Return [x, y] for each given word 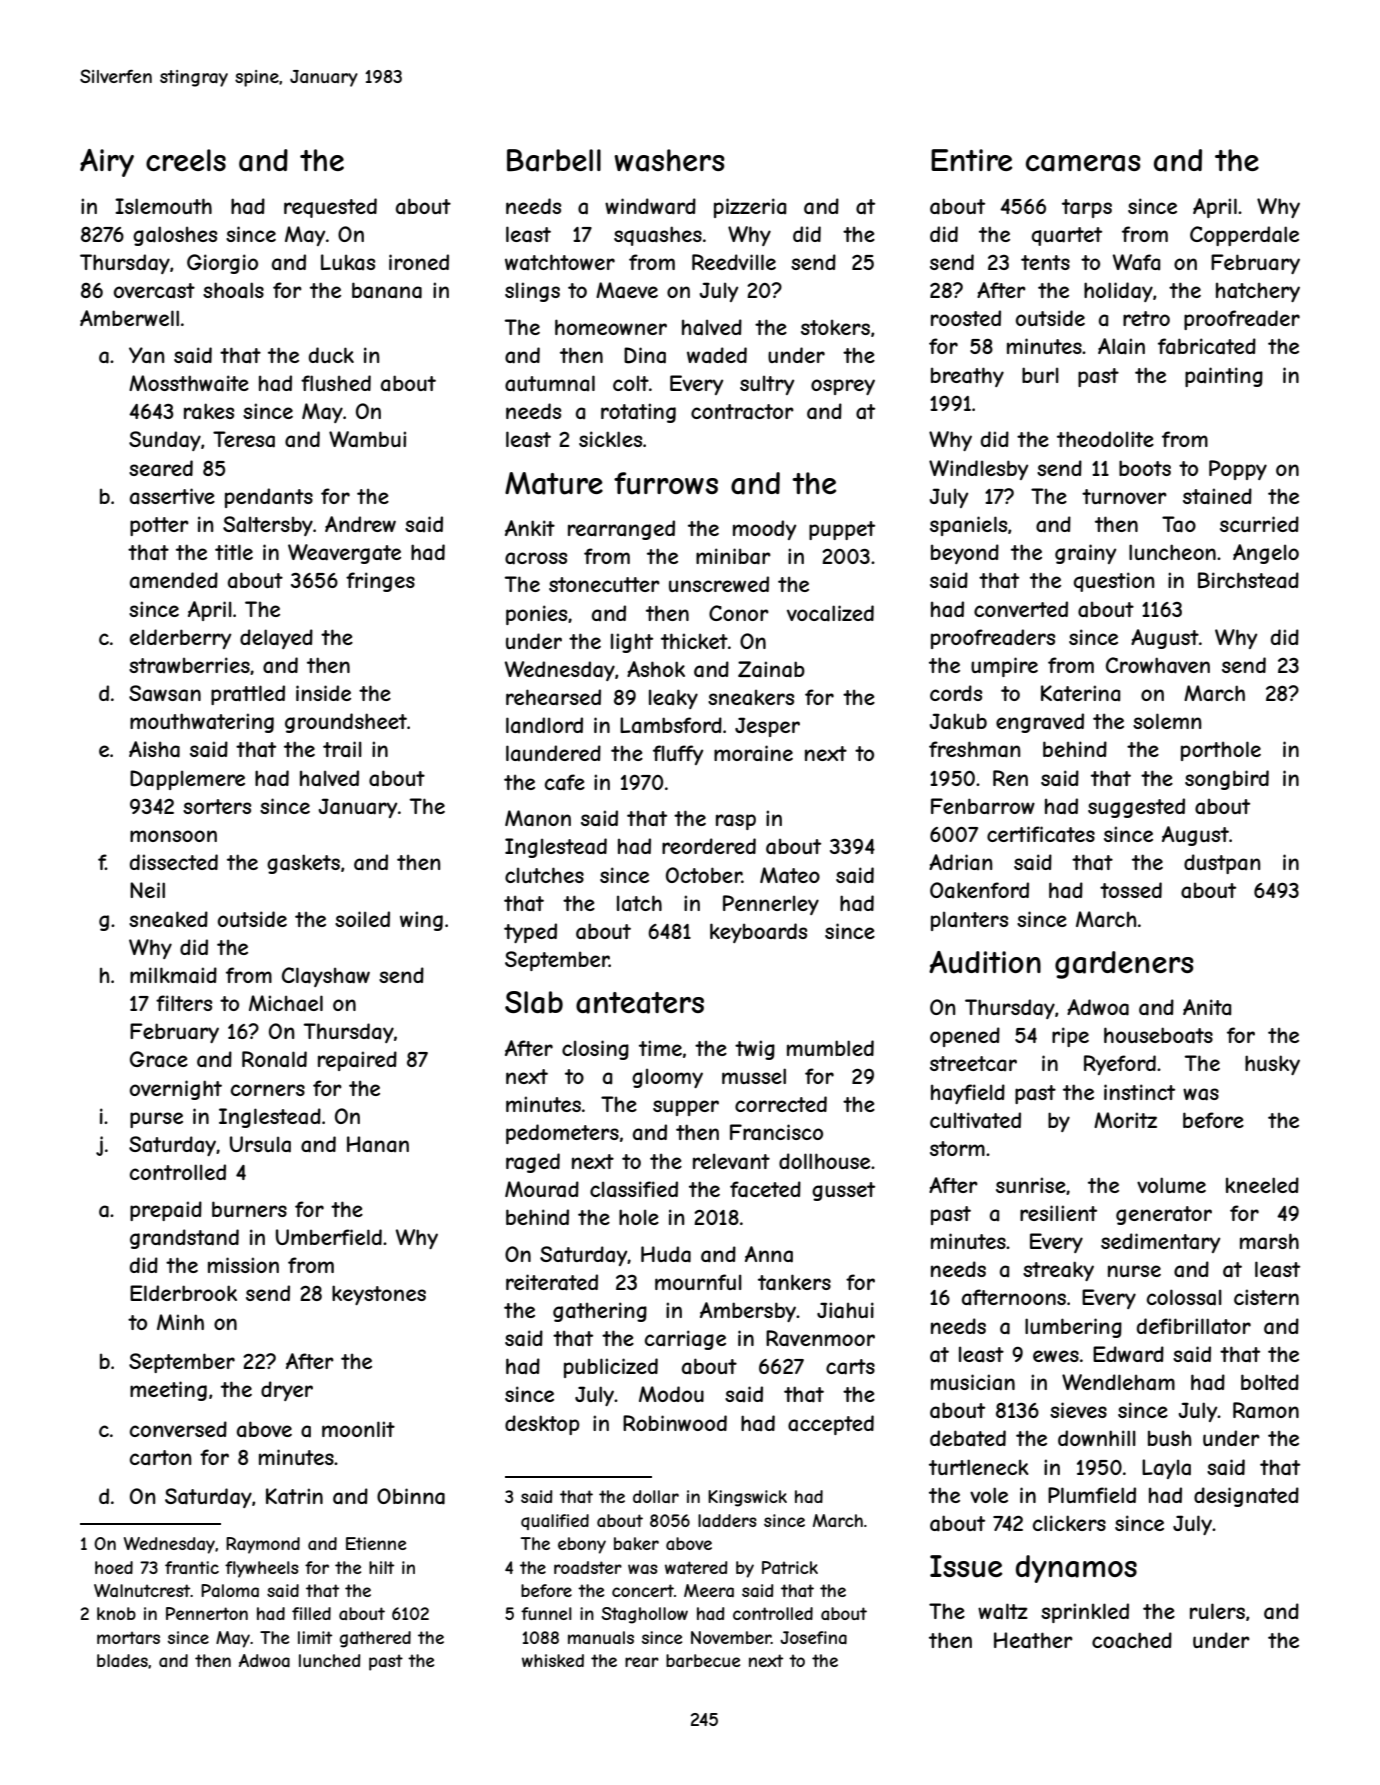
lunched [330, 1660]
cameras [1083, 163]
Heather [1033, 1640]
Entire [971, 160]
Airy [107, 163]
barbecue [703, 1660]
